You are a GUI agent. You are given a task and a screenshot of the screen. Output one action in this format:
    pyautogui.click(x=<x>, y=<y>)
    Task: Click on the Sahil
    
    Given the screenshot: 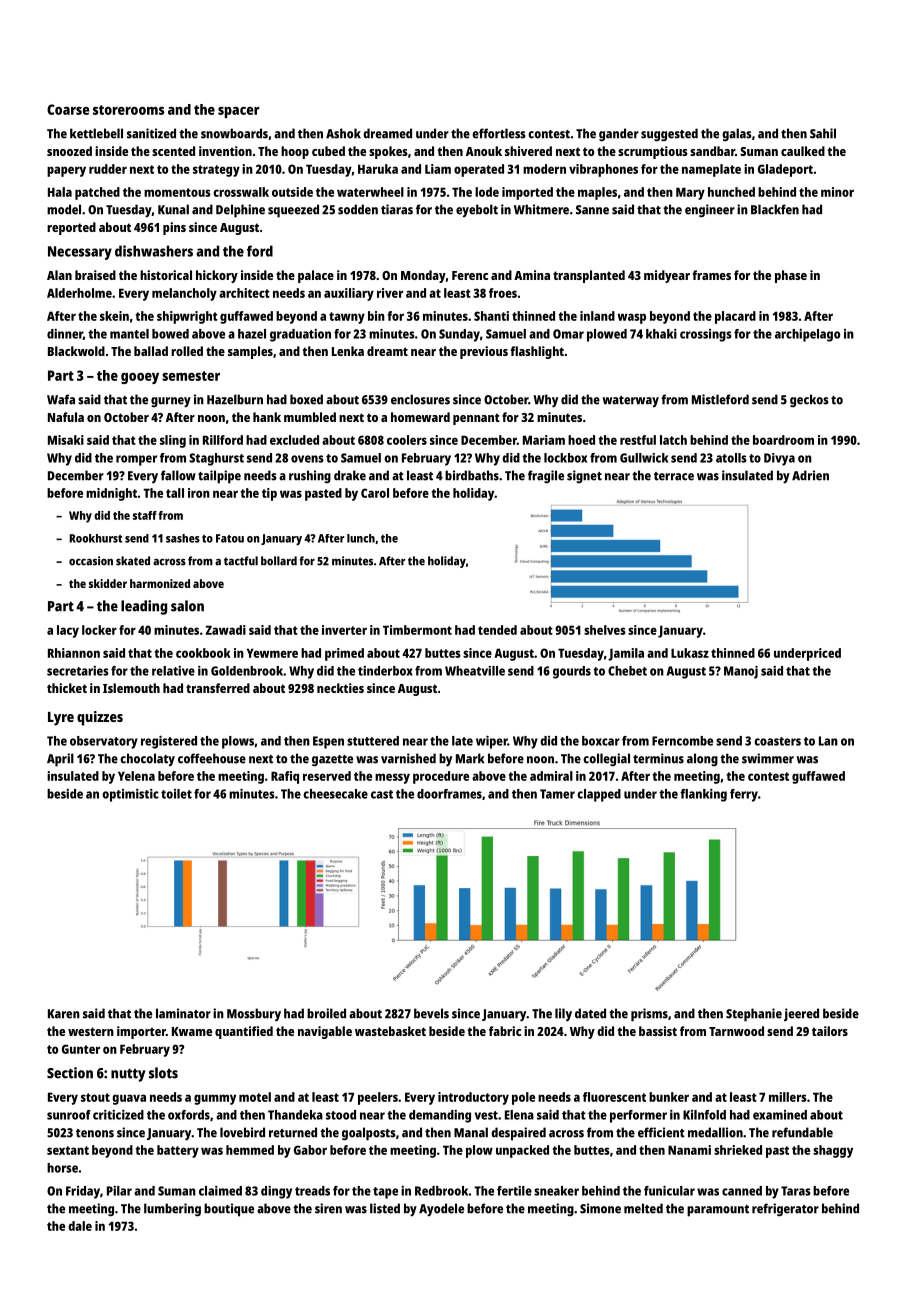 What is the action you would take?
    pyautogui.click(x=823, y=133)
